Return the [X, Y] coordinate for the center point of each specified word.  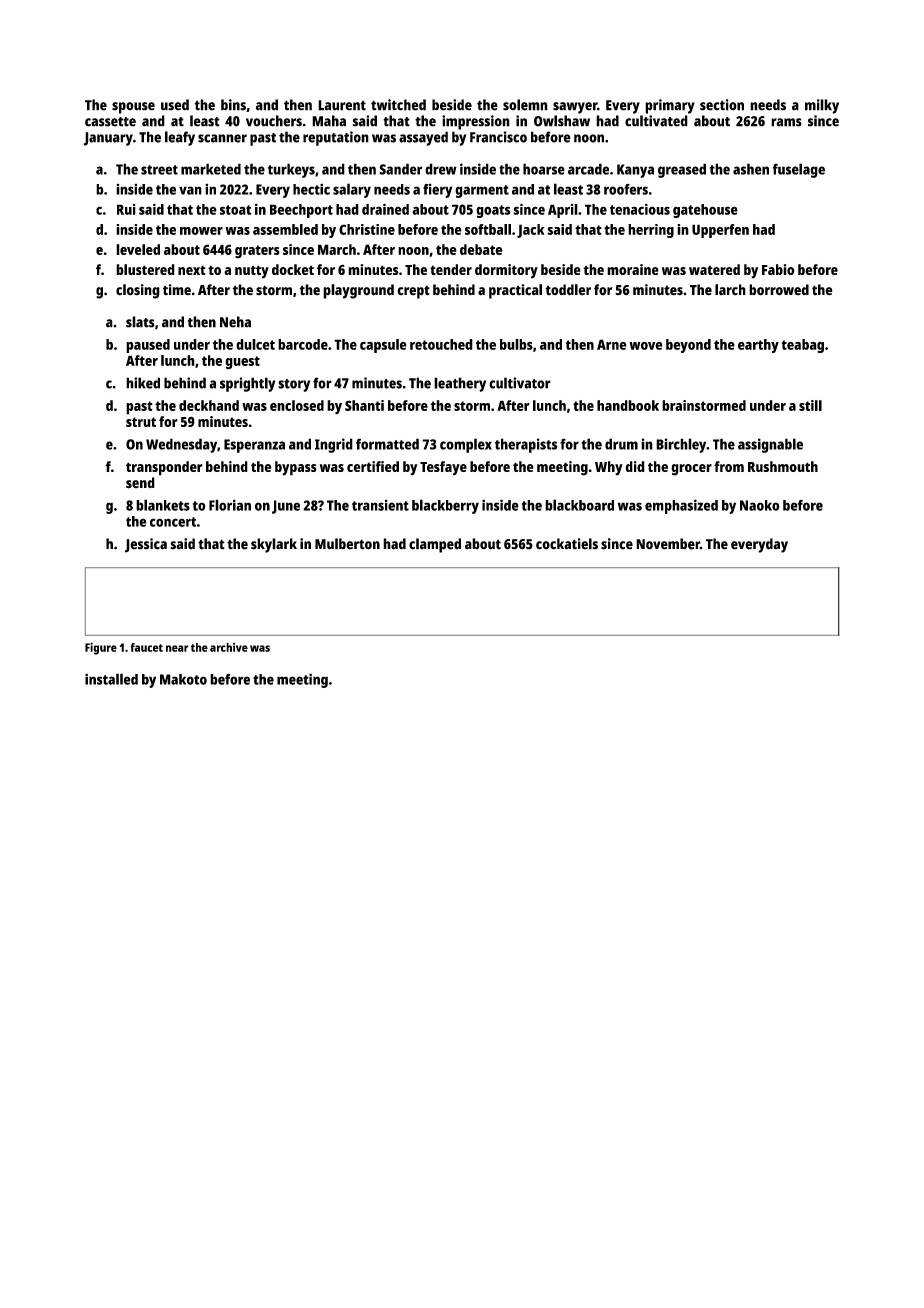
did [635, 466]
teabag [802, 346]
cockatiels [567, 544]
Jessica [146, 545]
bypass [296, 468]
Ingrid [334, 445]
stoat [236, 210]
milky [822, 106]
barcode [303, 344]
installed [111, 679]
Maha [329, 121]
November [668, 544]
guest [242, 363]
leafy [180, 138]
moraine [633, 269]
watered [714, 269]
